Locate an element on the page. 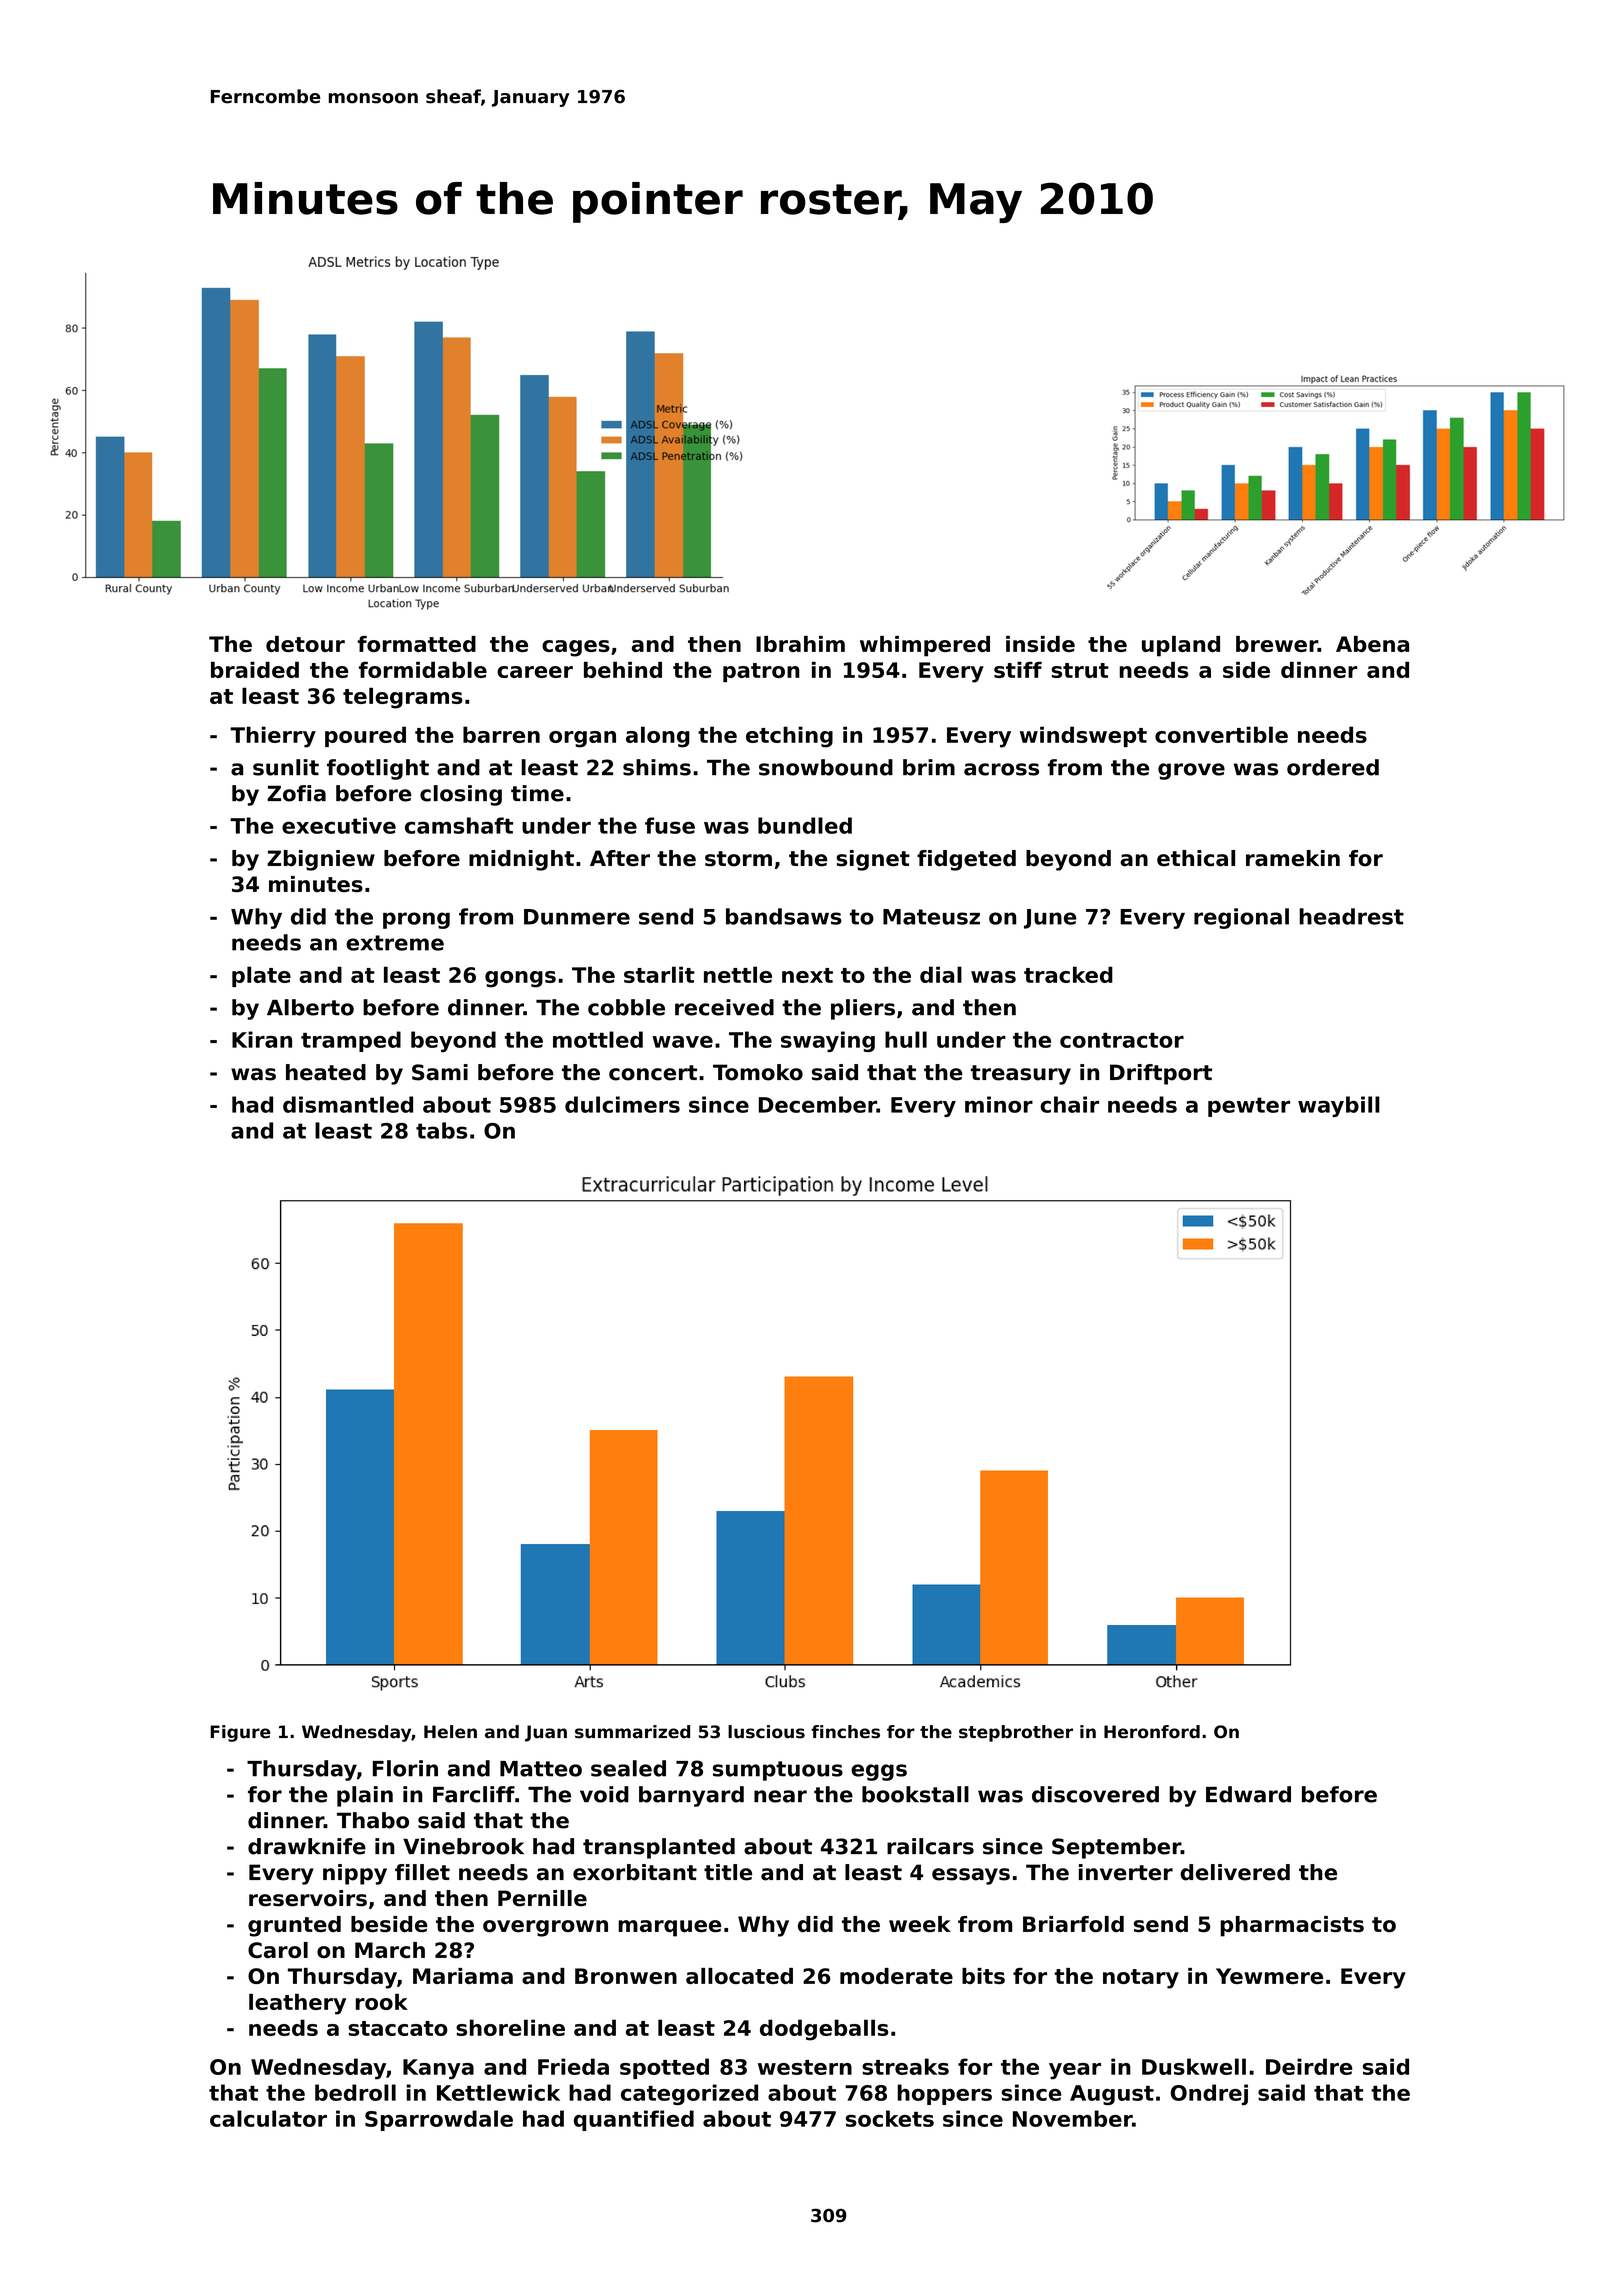  dial is located at coordinates (941, 974).
